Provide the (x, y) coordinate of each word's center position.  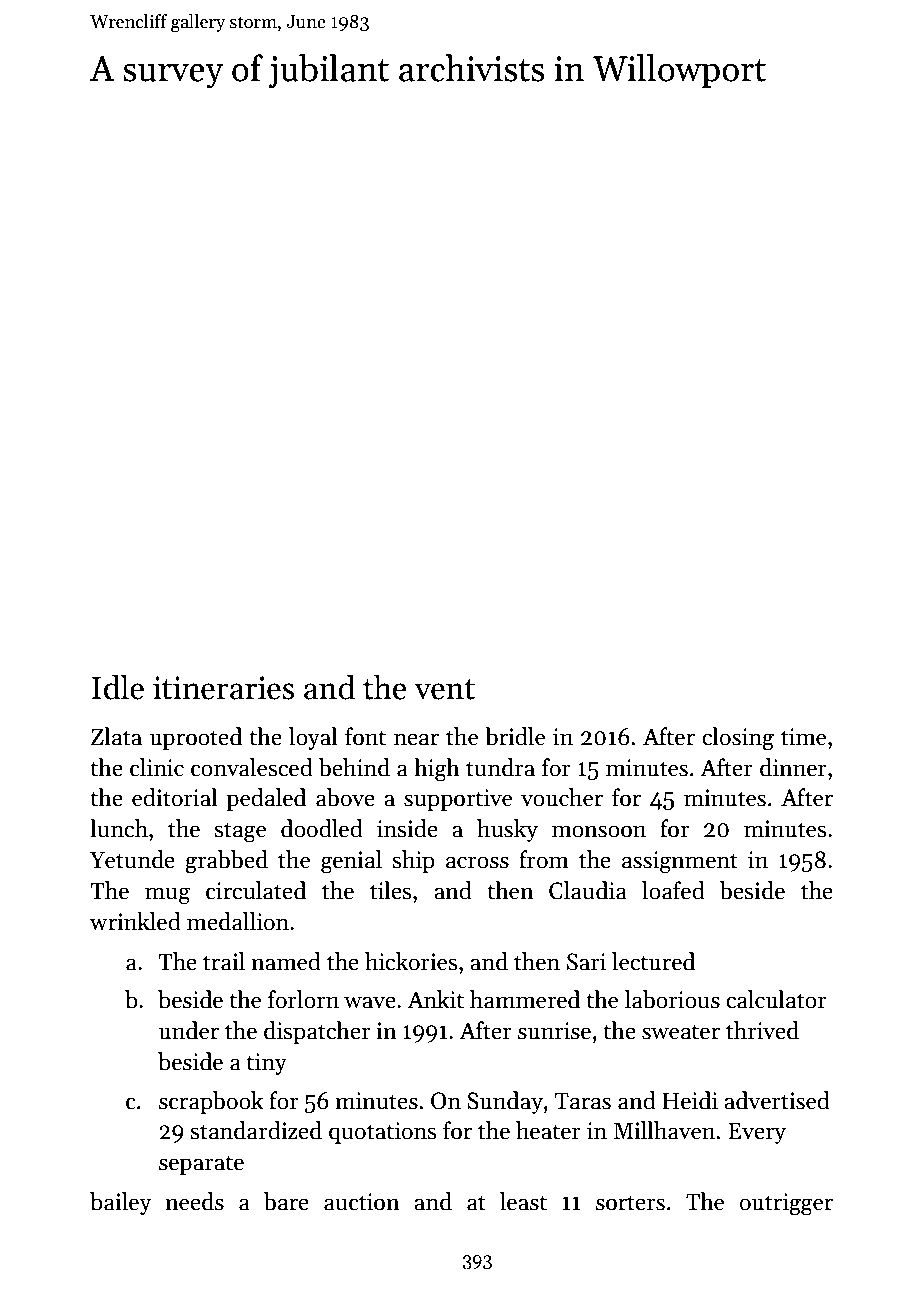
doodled (322, 828)
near (416, 739)
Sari (586, 962)
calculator (776, 999)
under (189, 1030)
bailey (121, 1203)
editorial (175, 797)
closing (738, 739)
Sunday (505, 1102)
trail (224, 961)
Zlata (116, 736)
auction (362, 1202)
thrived (762, 1030)
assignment (680, 862)
